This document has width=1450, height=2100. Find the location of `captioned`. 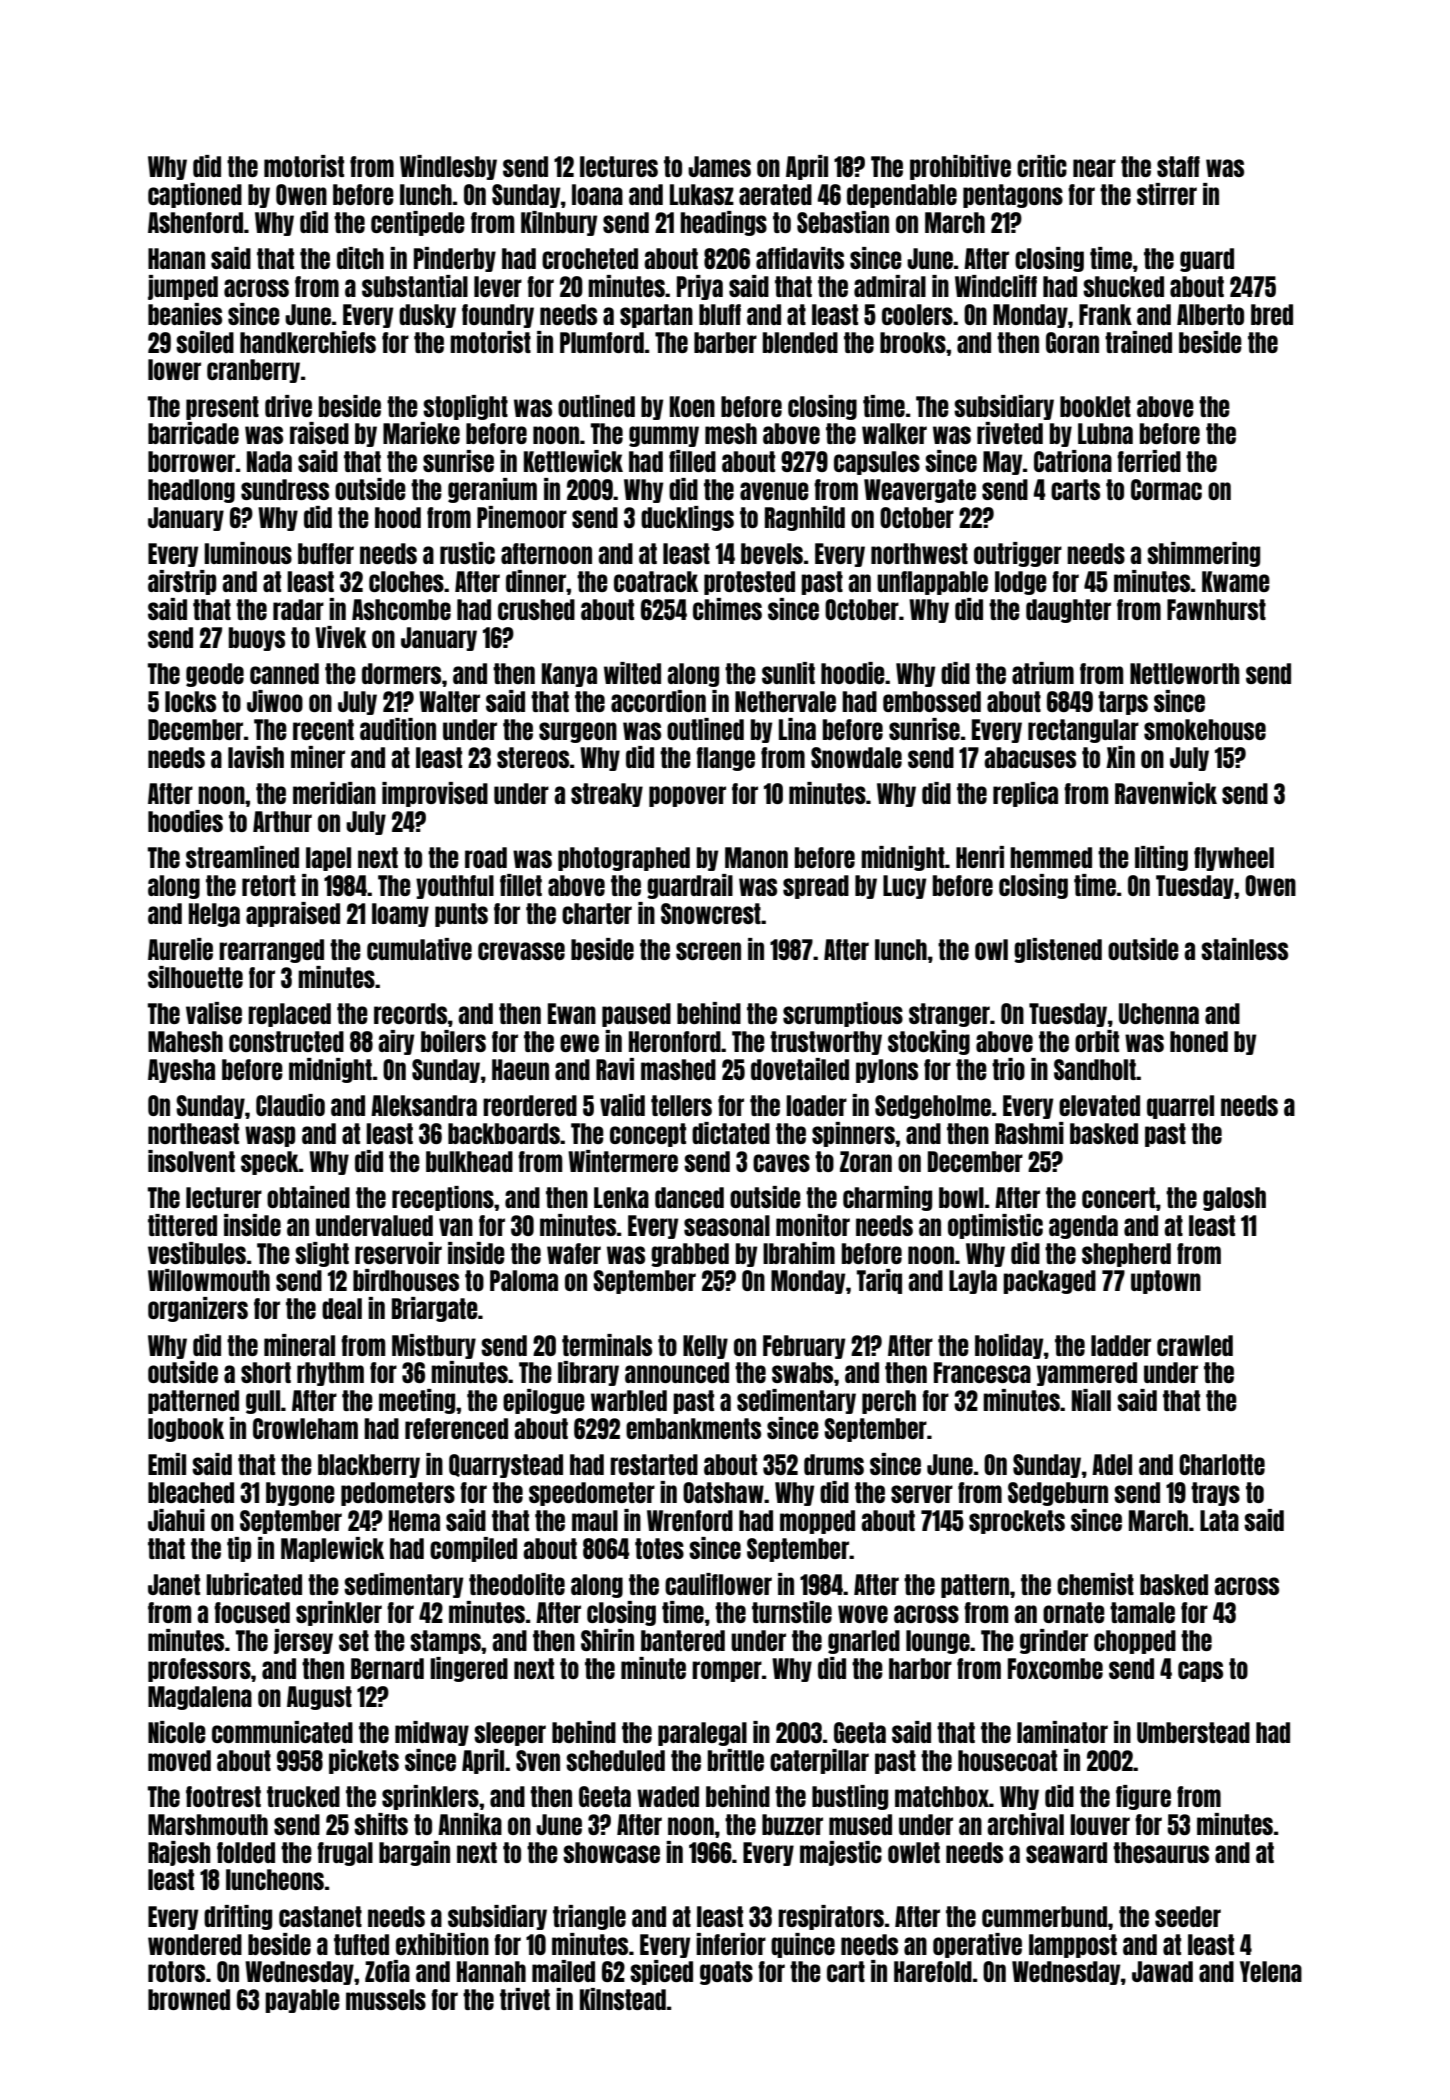

captioned is located at coordinates (195, 195).
